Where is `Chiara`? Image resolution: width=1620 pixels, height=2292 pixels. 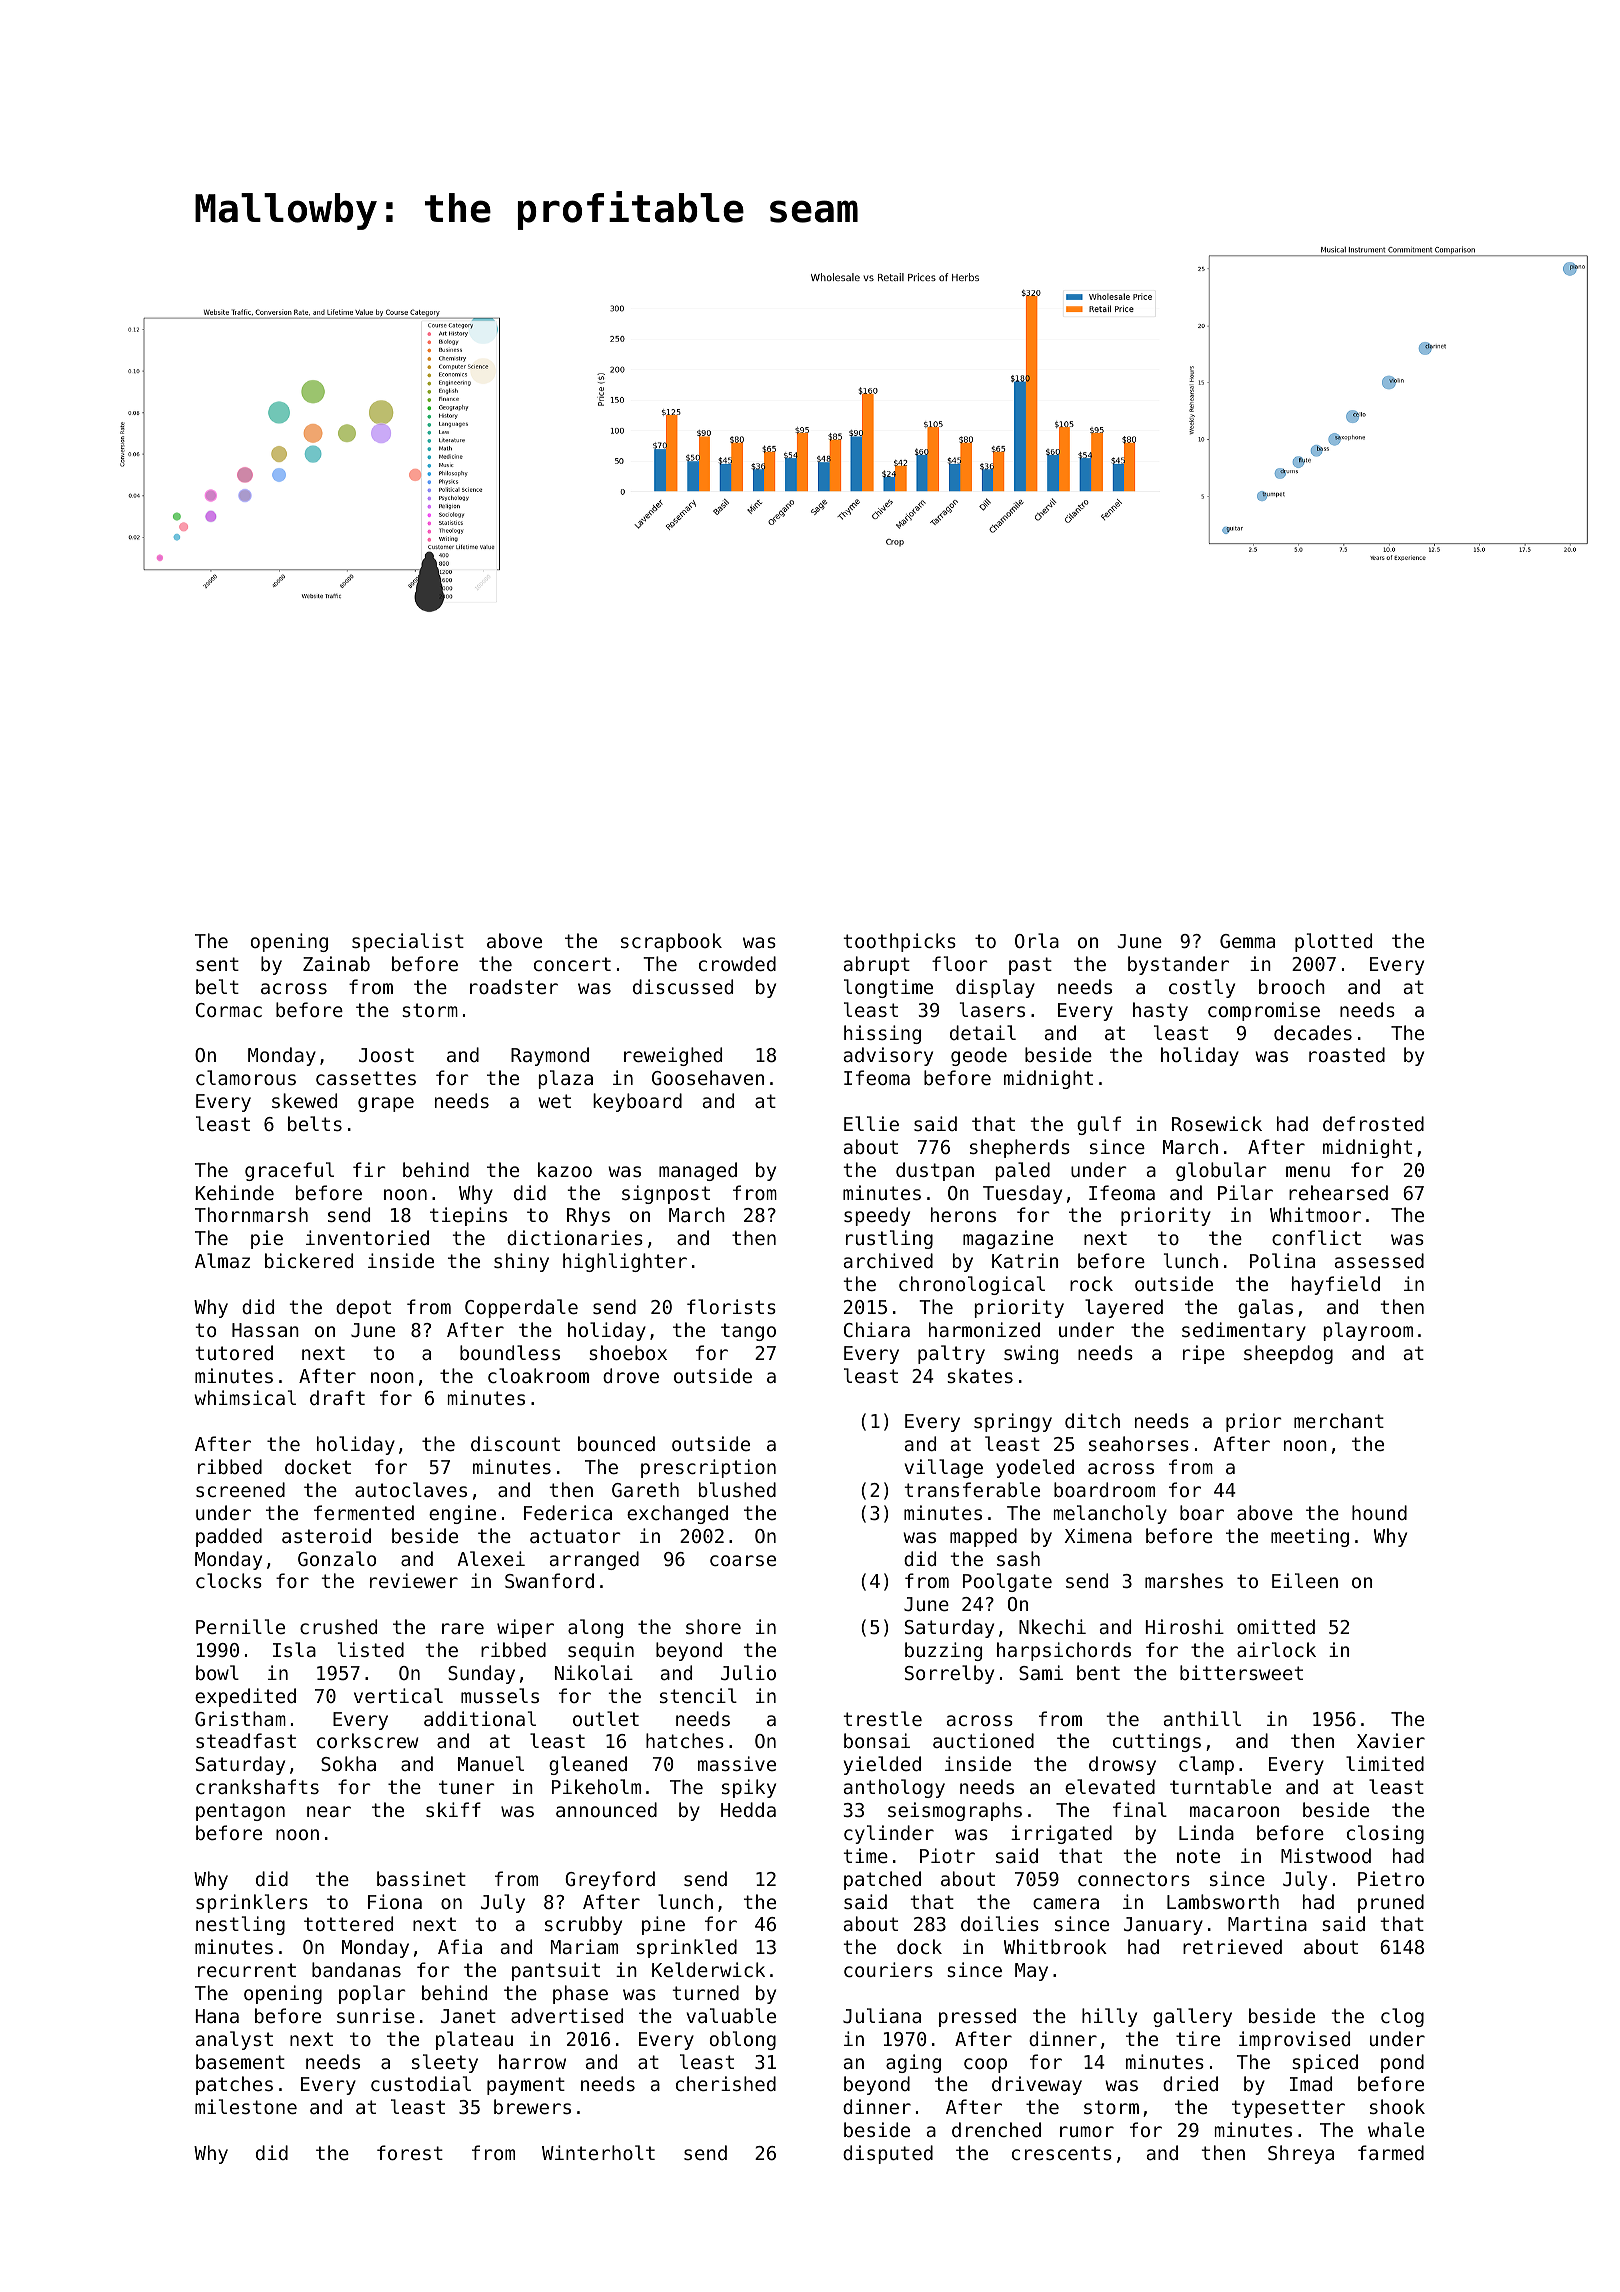
Chiara is located at coordinates (877, 1329).
